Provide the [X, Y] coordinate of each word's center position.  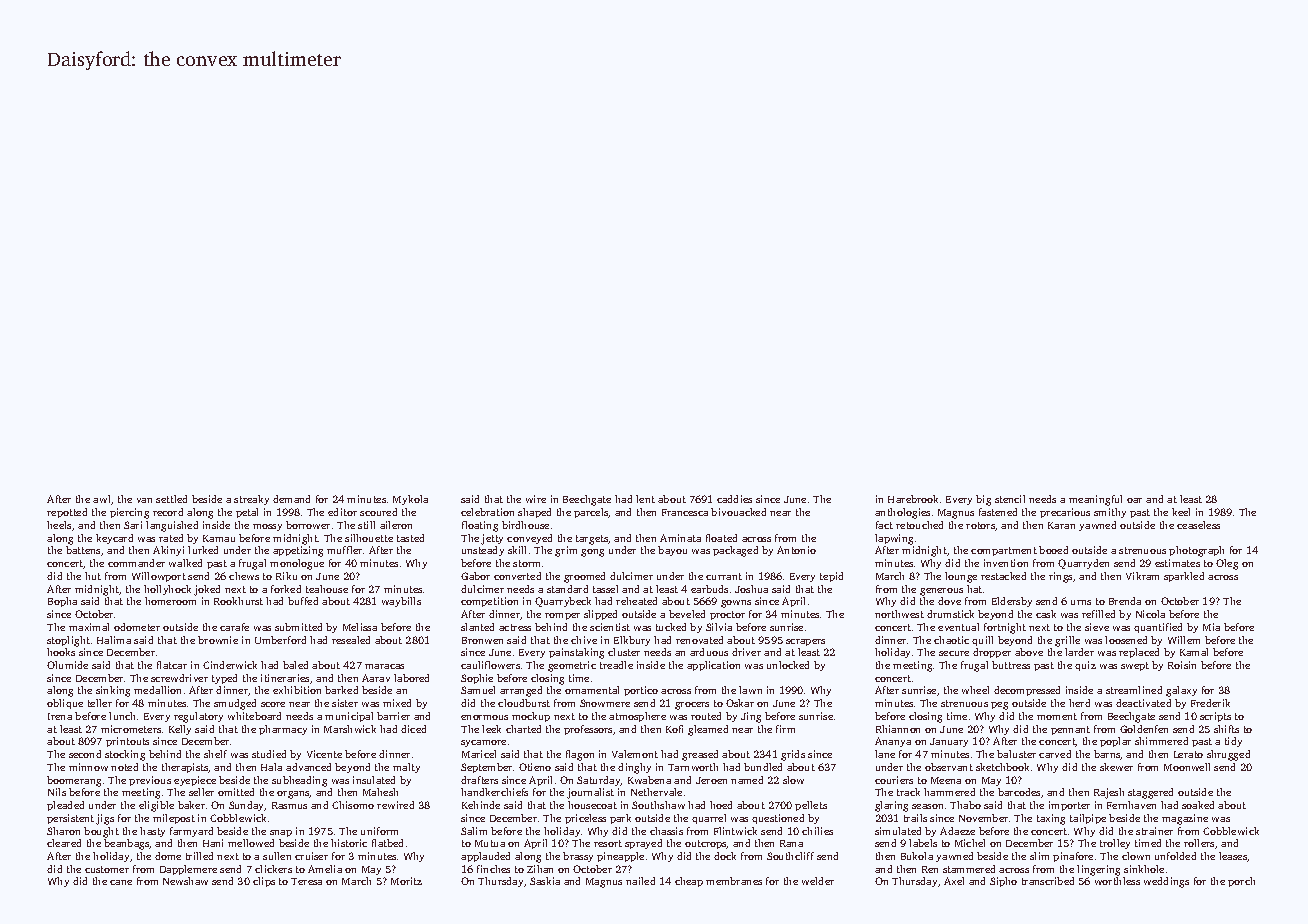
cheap [689, 882]
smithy [1110, 513]
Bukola [917, 856]
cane [121, 882]
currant [724, 576]
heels [59, 525]
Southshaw [658, 805]
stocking [125, 755]
